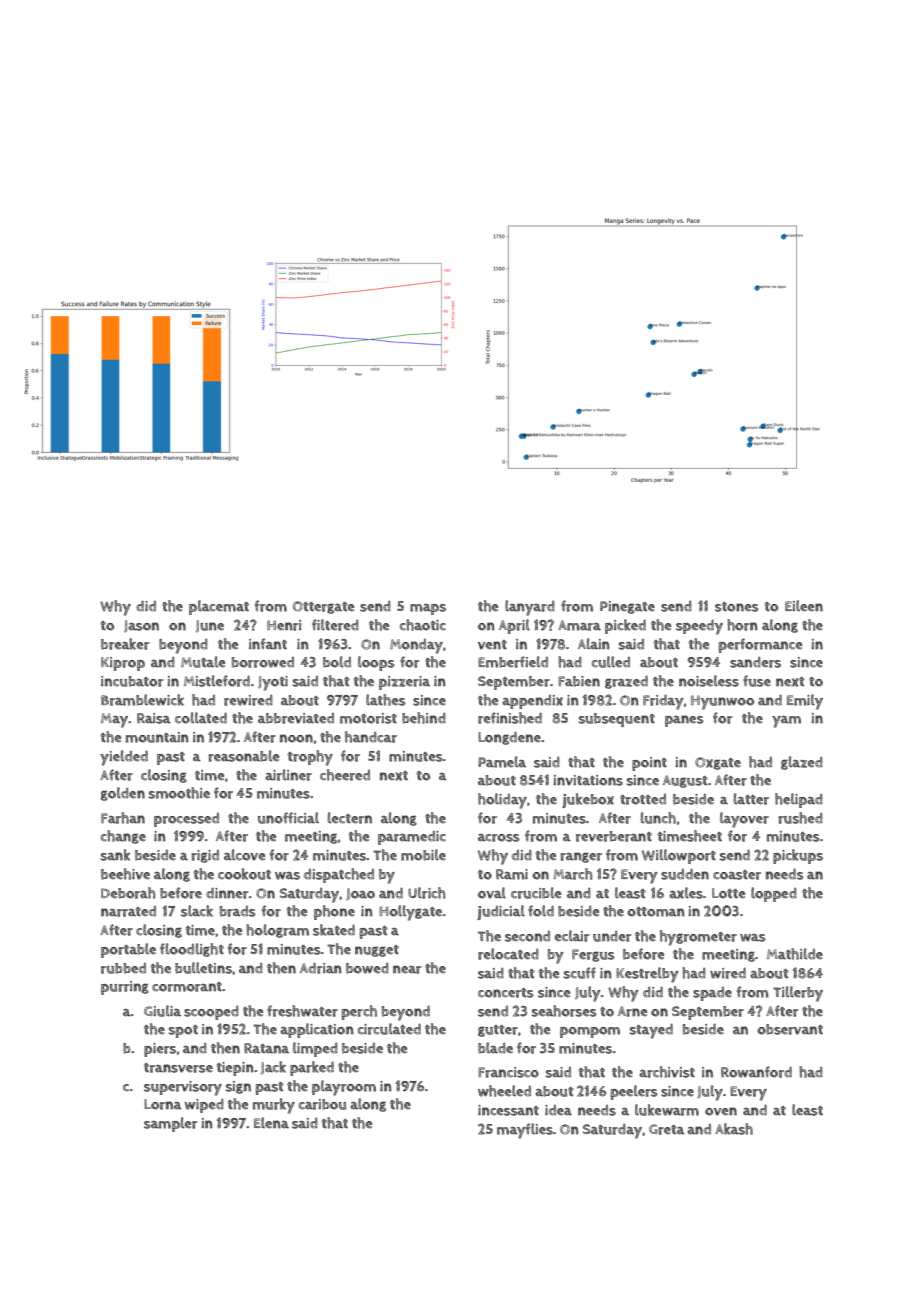  Describe the element at coordinates (774, 894) in the image. I see `lopped` at that location.
